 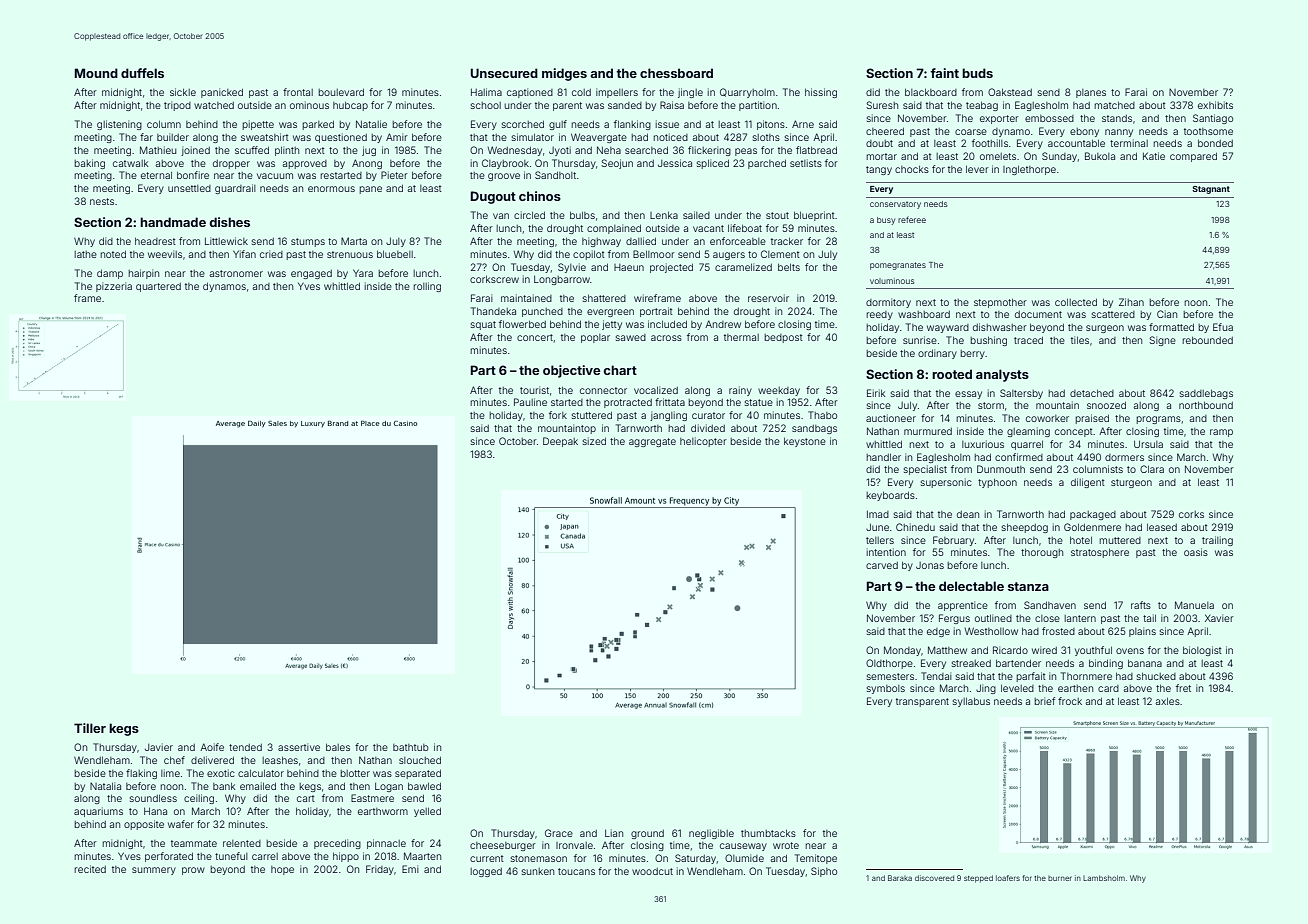 I want to click on panicked, so click(x=222, y=93).
